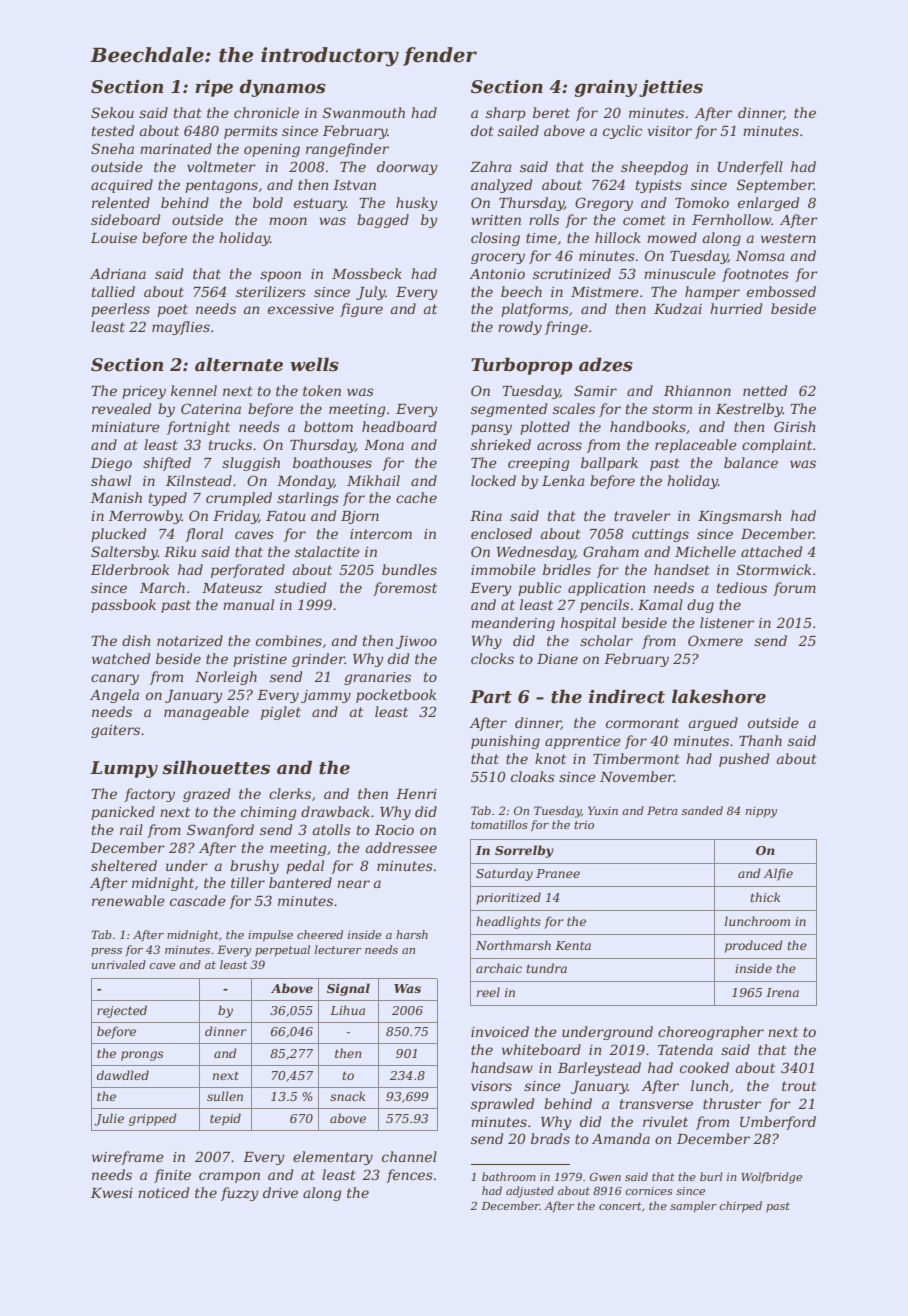  Describe the element at coordinates (113, 130) in the page. I see `tested` at that location.
